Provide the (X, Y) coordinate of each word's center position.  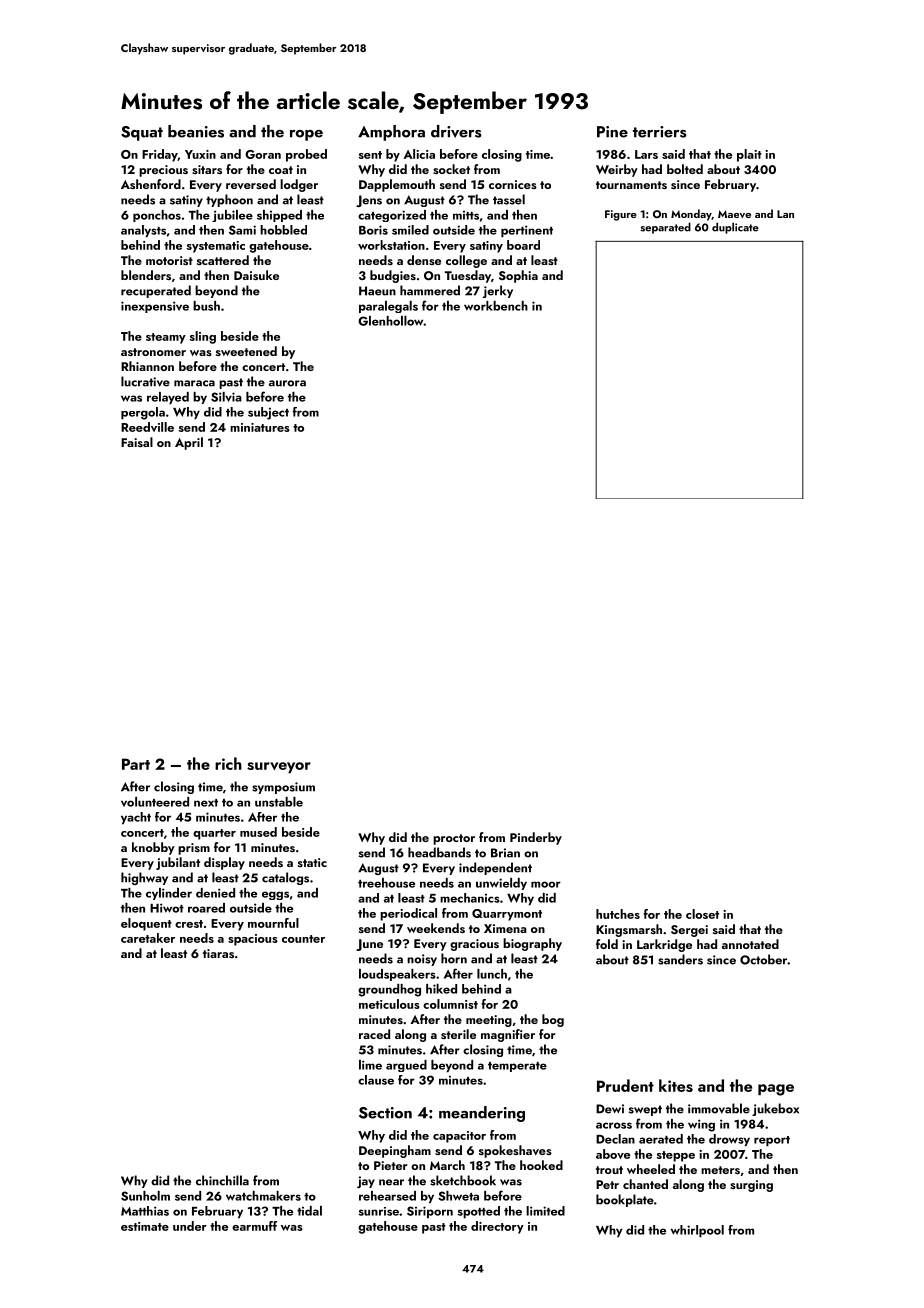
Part (136, 764)
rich (228, 763)
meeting (489, 1021)
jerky (498, 291)
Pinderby (536, 838)
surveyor (279, 767)
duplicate (735, 228)
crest (189, 924)
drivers (456, 131)
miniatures (260, 427)
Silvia (226, 397)
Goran (263, 154)
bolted (685, 169)
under (190, 1226)
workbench (496, 306)
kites (676, 1085)
